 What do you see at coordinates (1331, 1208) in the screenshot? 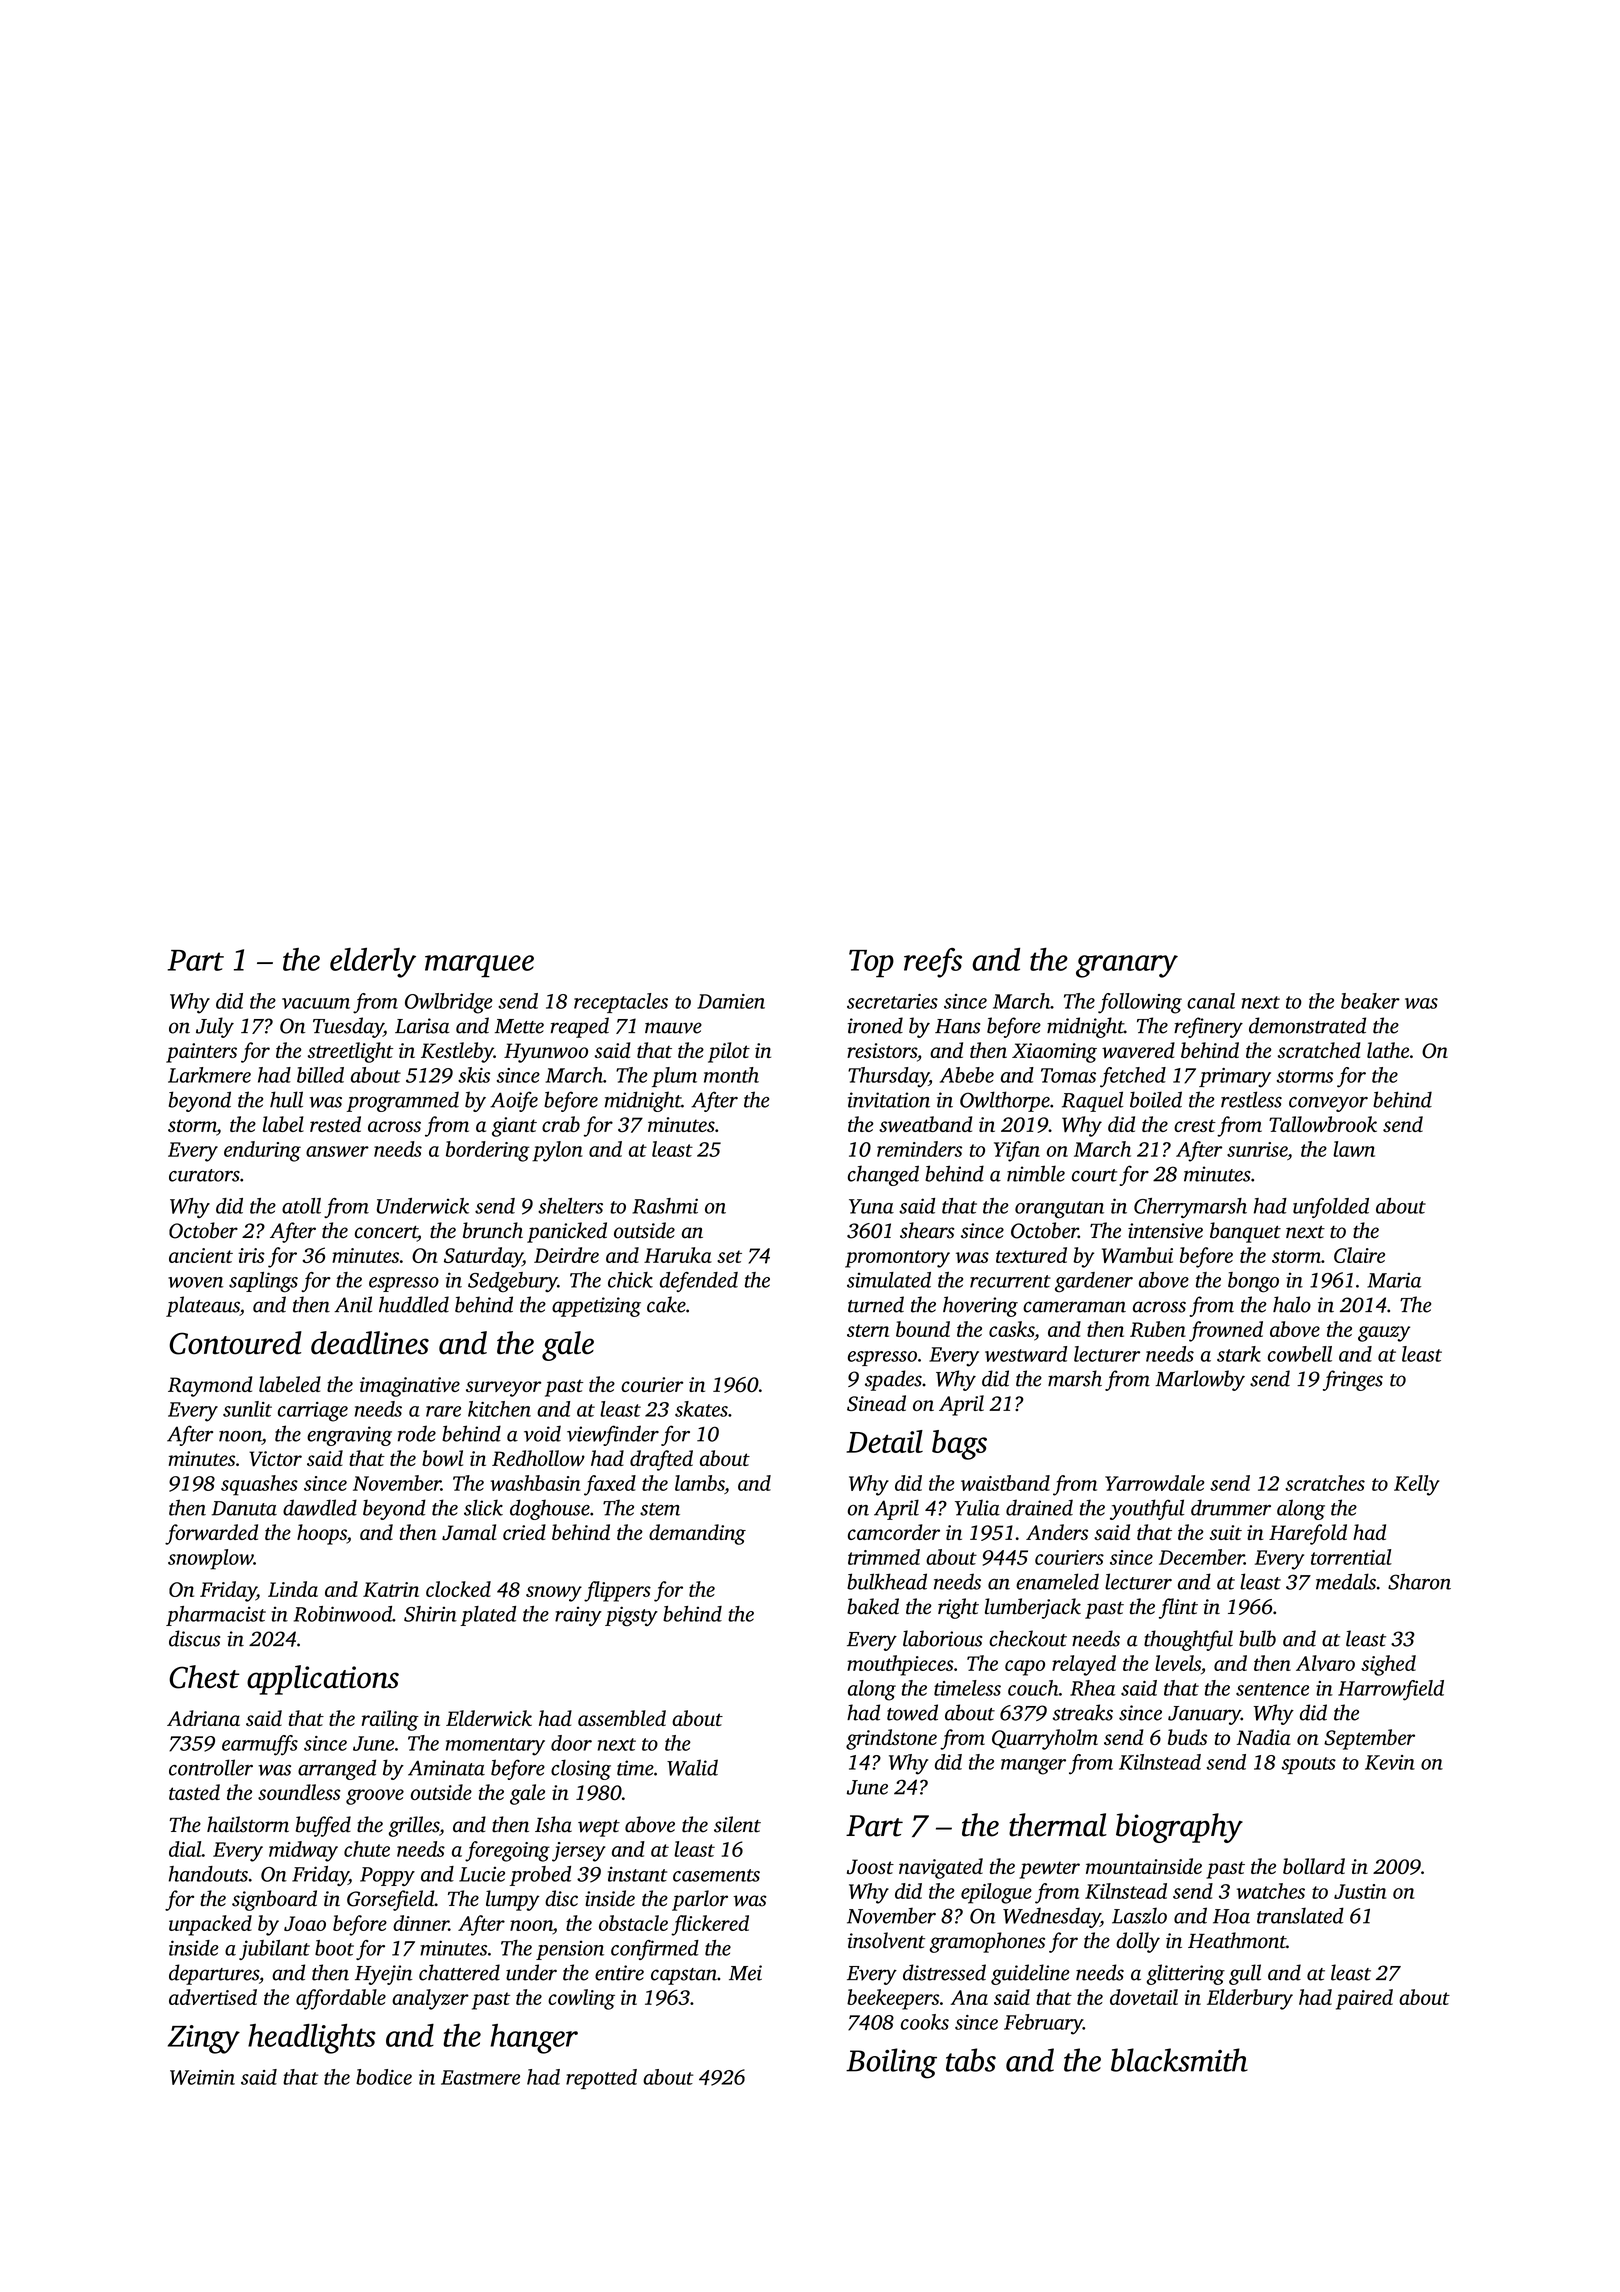
I see `unfolded` at bounding box center [1331, 1208].
